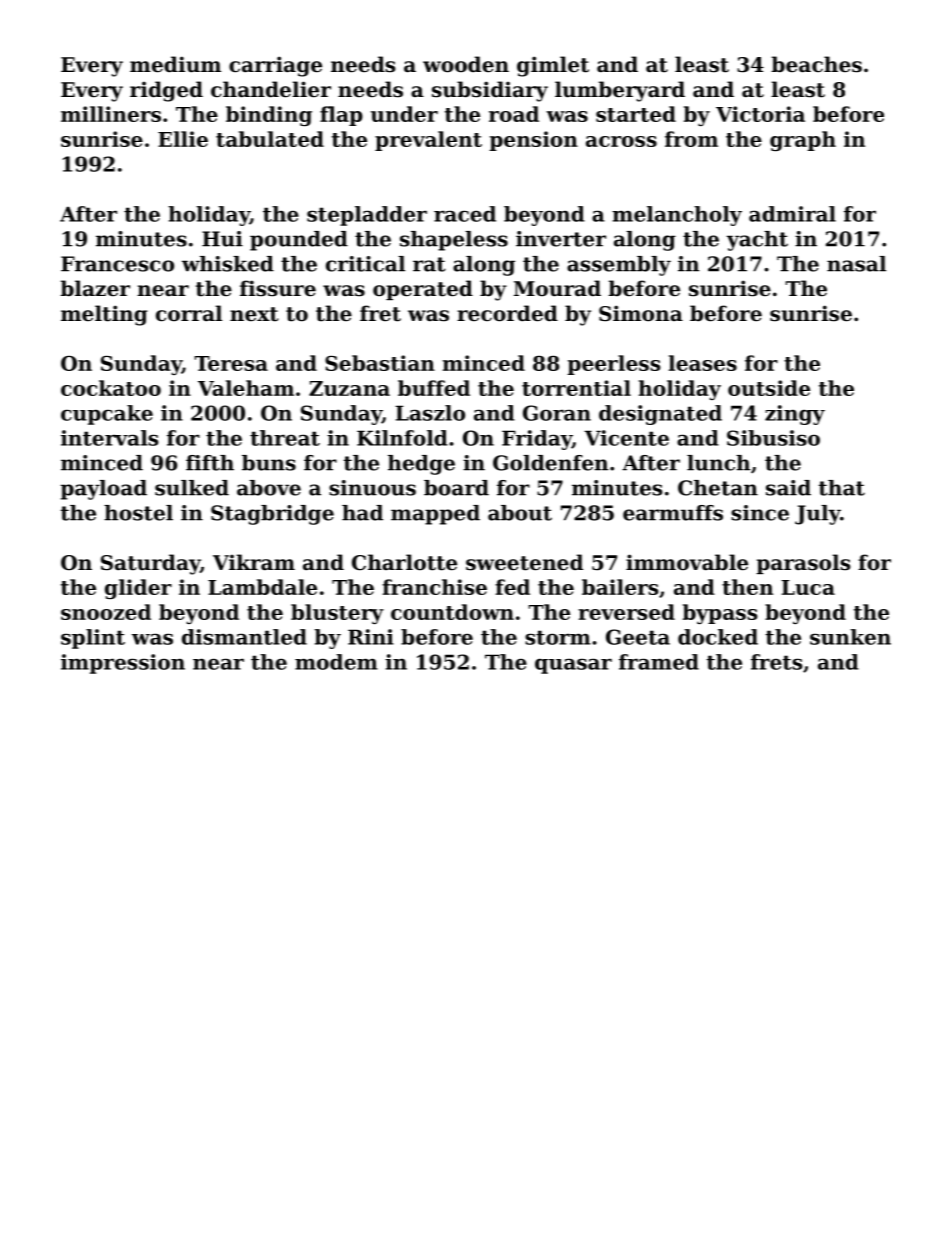 The height and width of the screenshot is (1233, 952). Describe the element at coordinates (210, 463) in the screenshot. I see `fifth` at that location.
